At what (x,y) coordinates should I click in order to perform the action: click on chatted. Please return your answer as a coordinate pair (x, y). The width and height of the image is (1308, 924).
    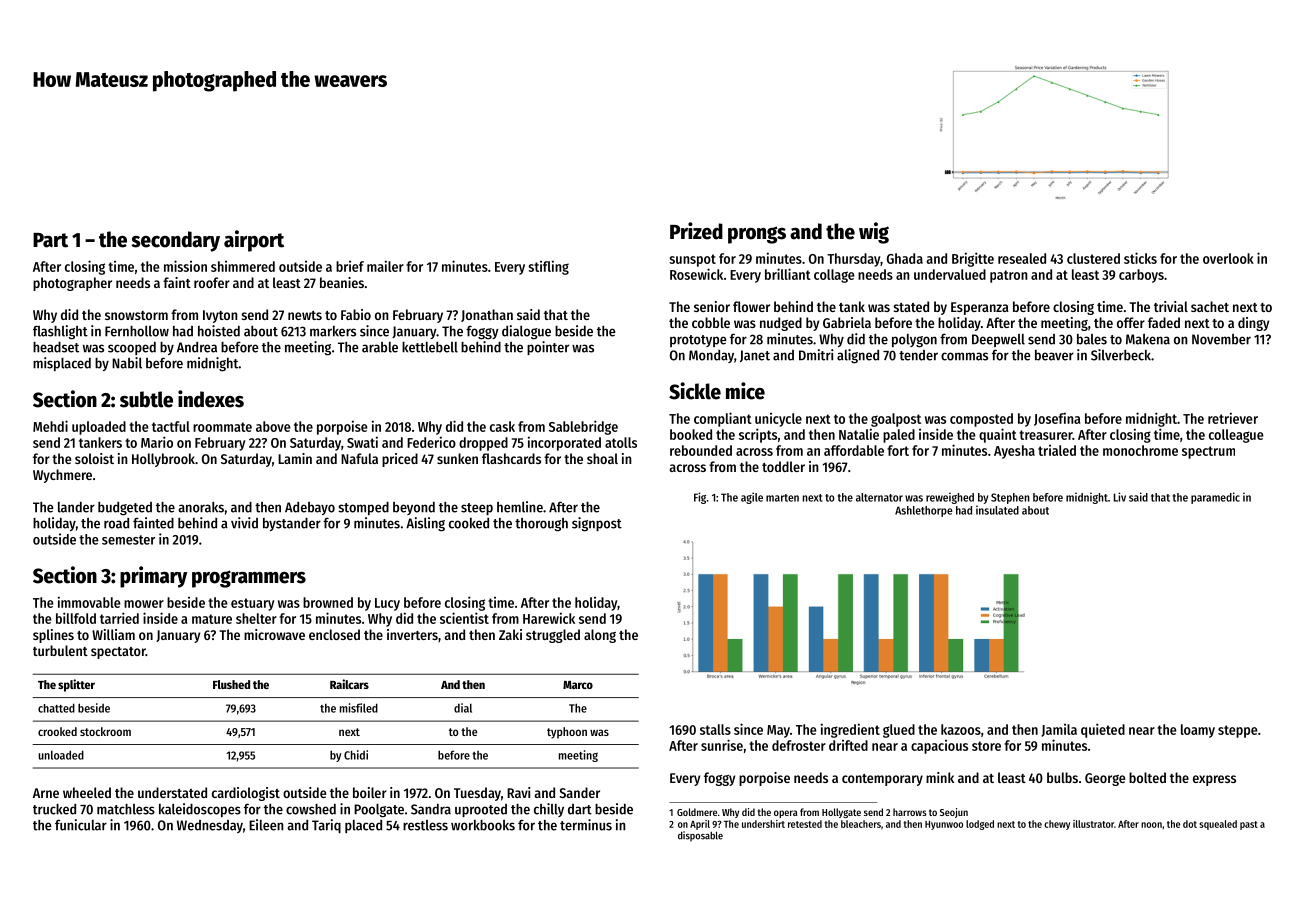
    Looking at the image, I should click on (56, 708).
